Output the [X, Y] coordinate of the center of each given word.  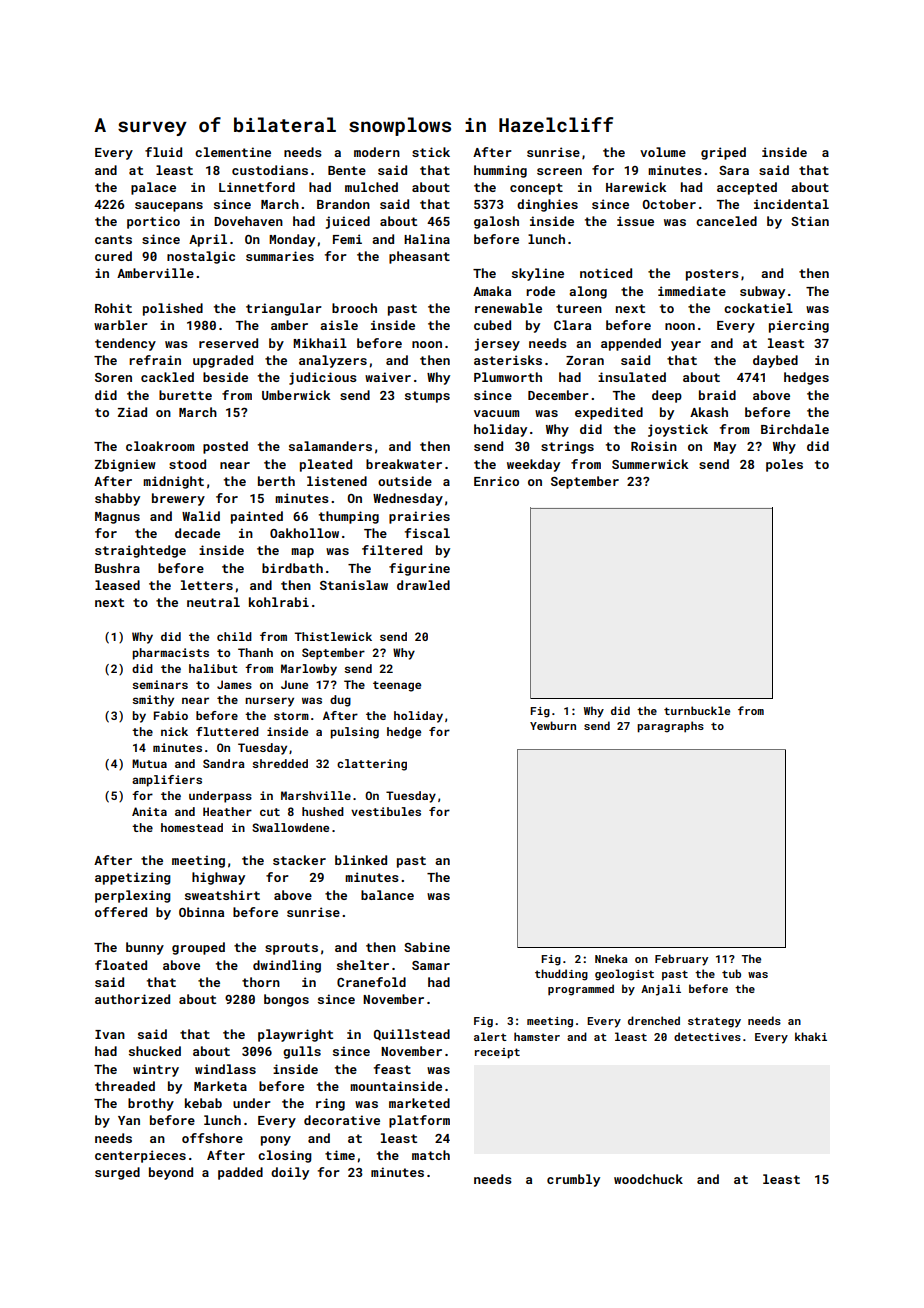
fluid [163, 152]
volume [663, 152]
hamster [537, 1036]
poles [784, 465]
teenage [397, 686]
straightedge [140, 551]
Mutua [149, 763]
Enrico [496, 481]
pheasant [419, 257]
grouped [198, 948]
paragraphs [670, 727]
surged [117, 1173]
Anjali [661, 990]
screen [559, 171]
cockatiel [758, 308]
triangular [284, 309]
